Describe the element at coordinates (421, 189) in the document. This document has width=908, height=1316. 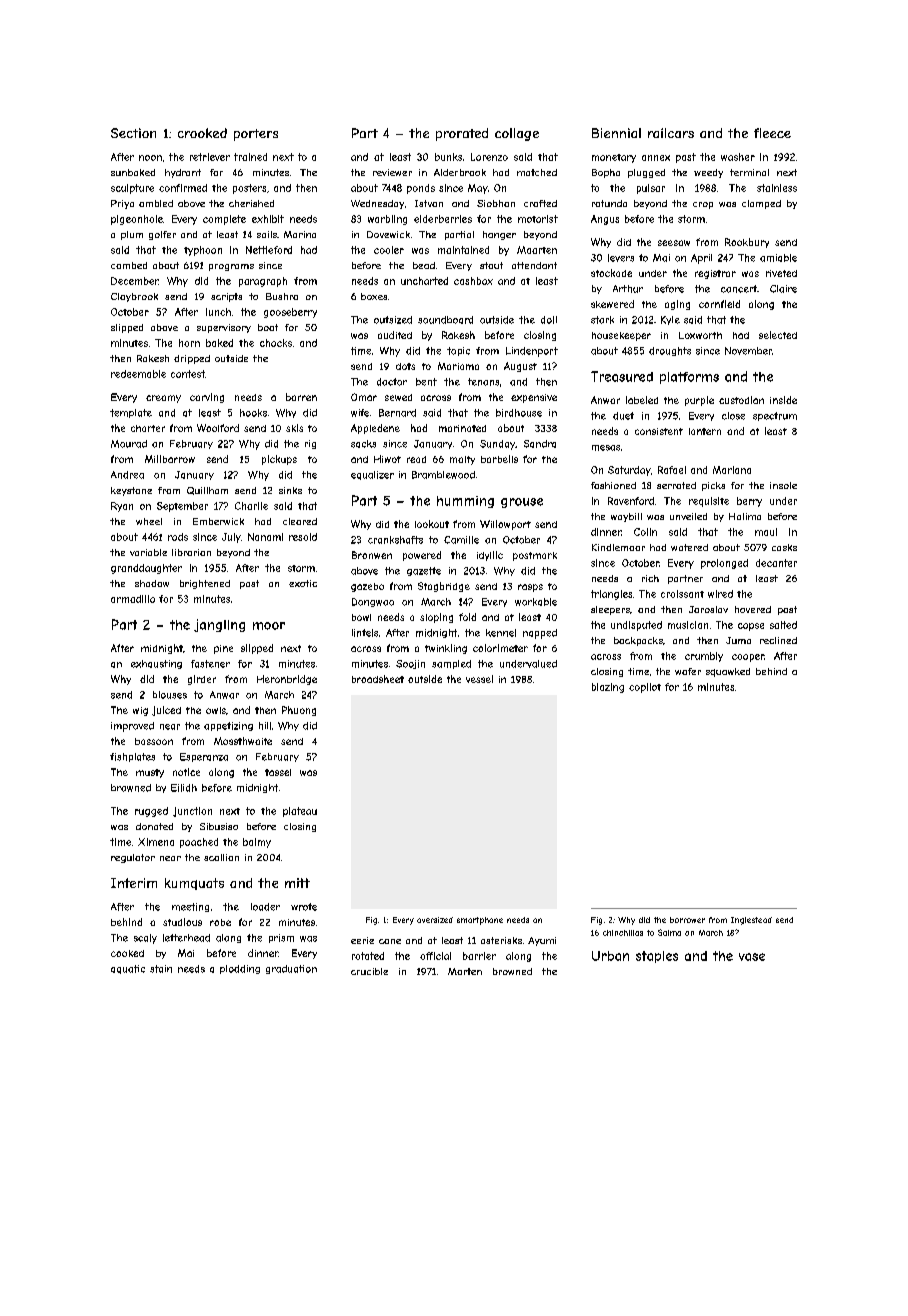
I see `ponds` at that location.
